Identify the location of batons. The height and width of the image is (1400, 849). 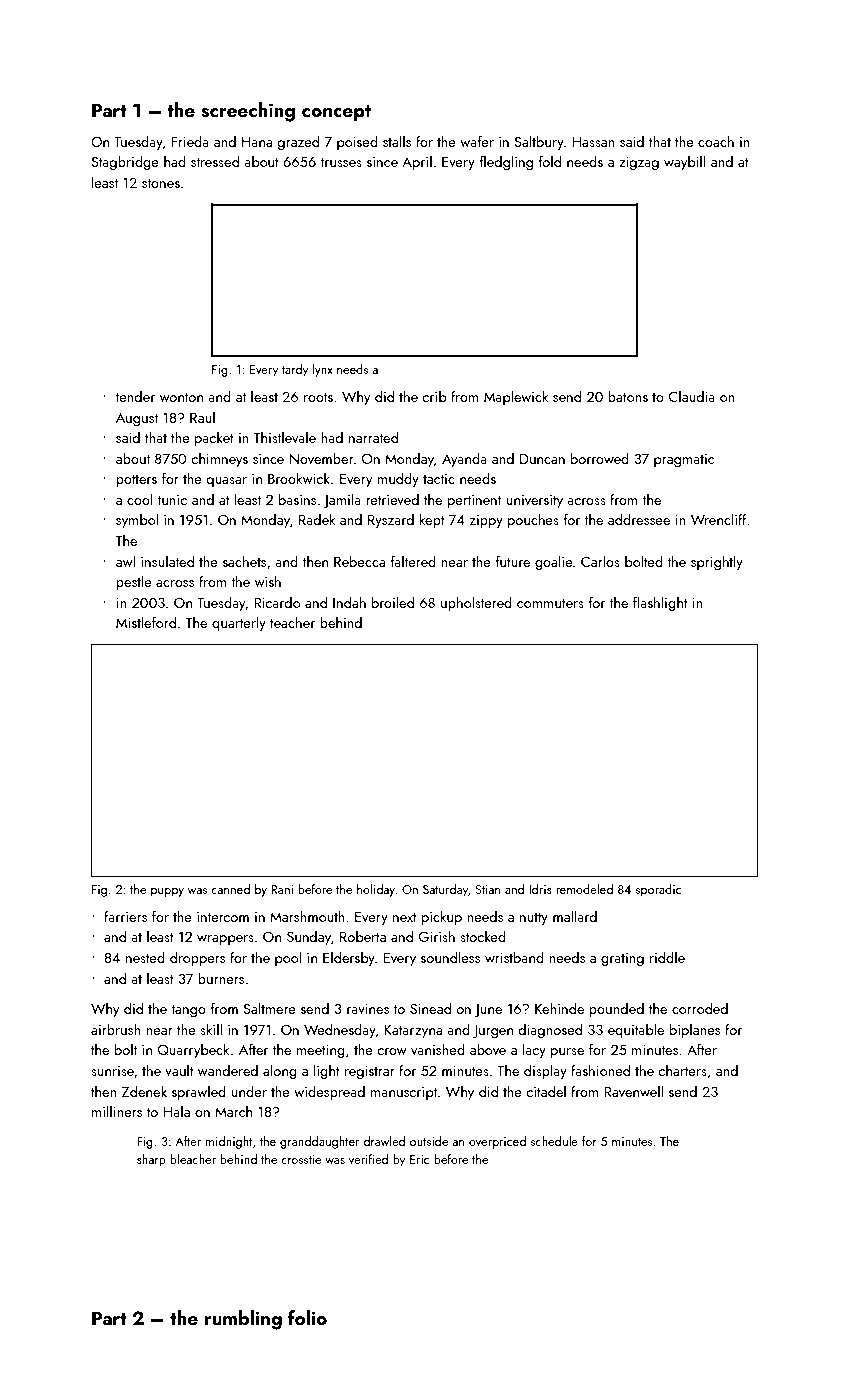
(628, 396).
